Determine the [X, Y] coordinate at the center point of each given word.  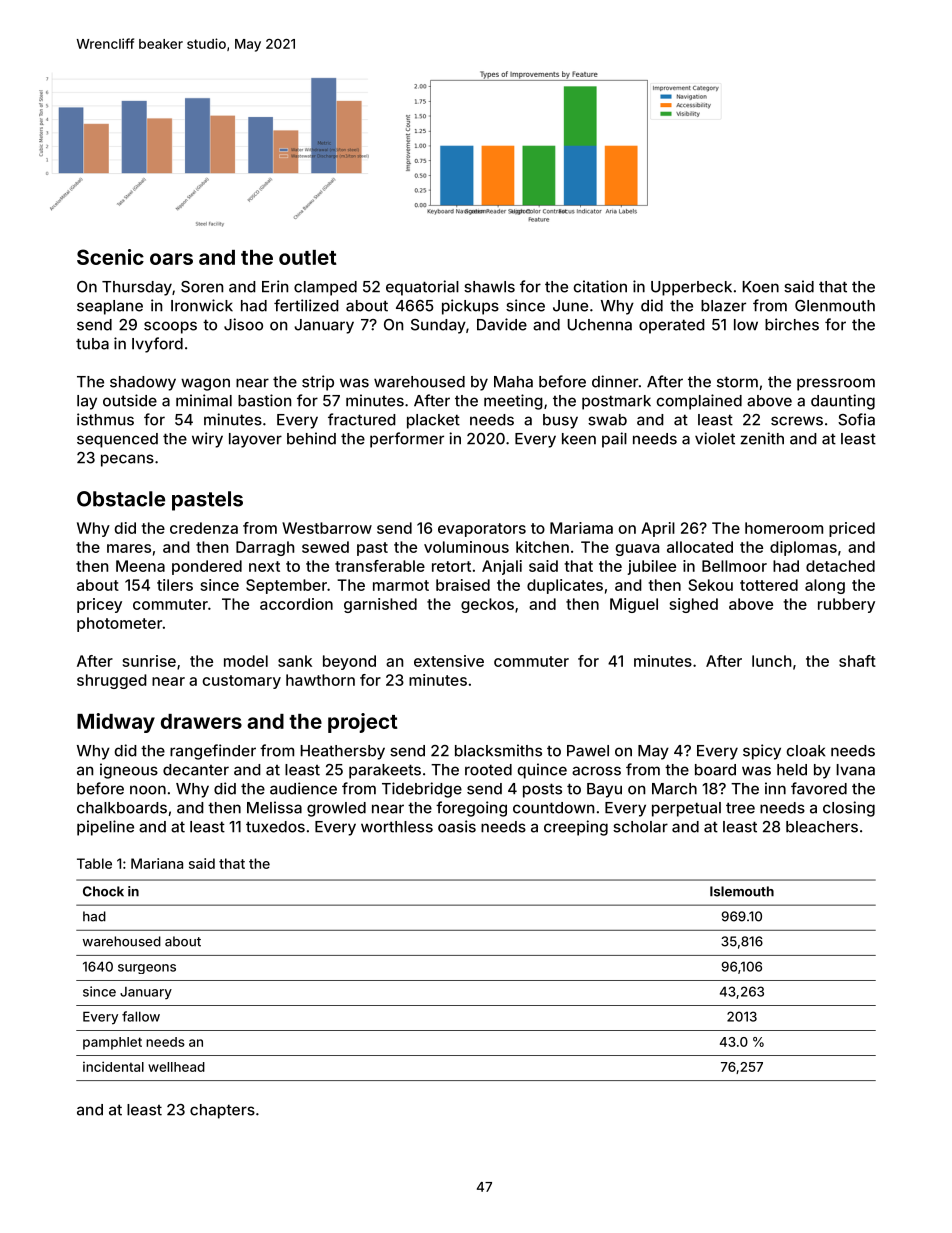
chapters [222, 1111]
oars [171, 259]
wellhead [176, 1067]
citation [600, 286]
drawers [201, 721]
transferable [380, 566]
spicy [762, 752]
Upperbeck [691, 288]
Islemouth [742, 891]
